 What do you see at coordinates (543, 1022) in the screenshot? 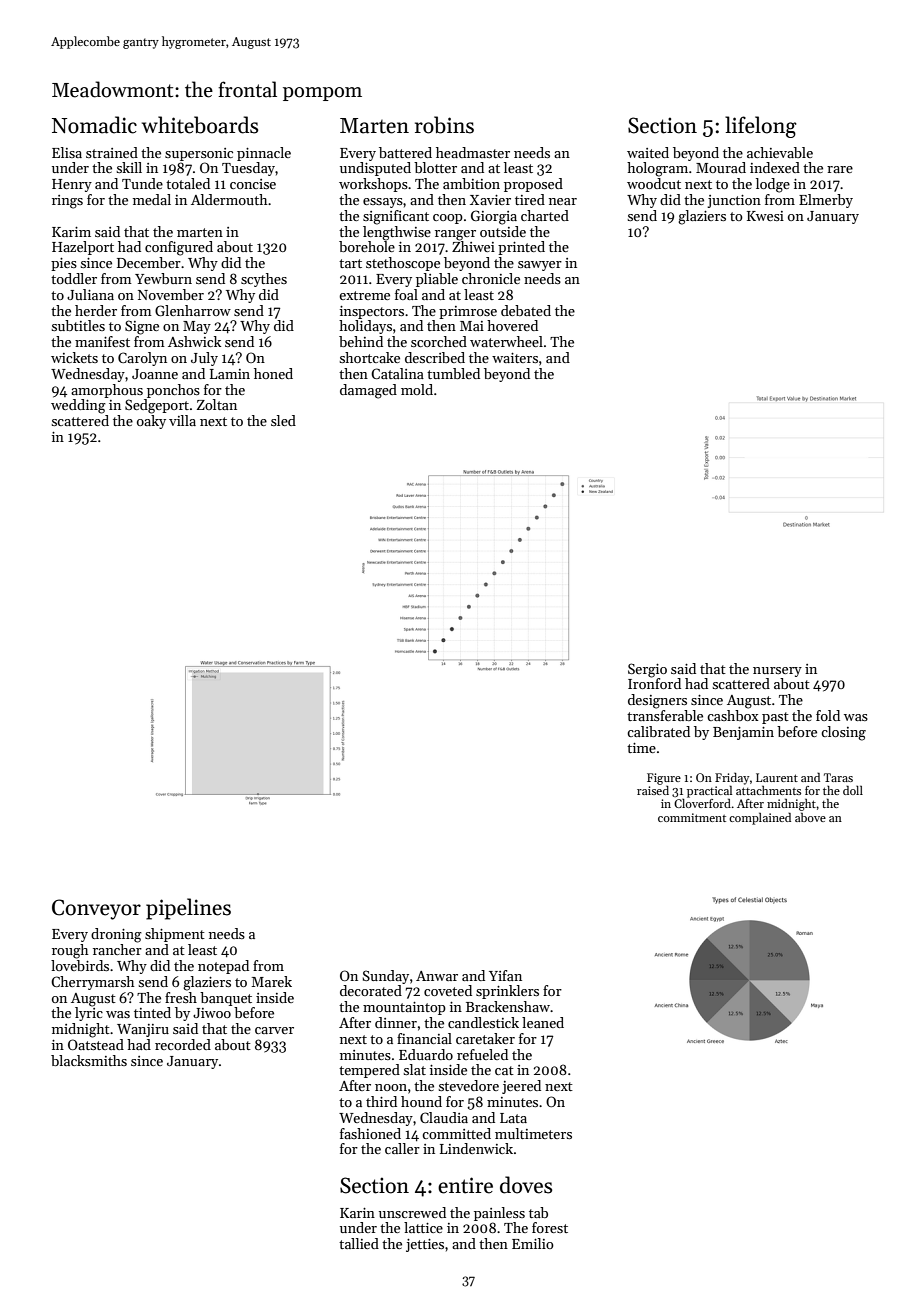
I see `leaned` at bounding box center [543, 1022].
